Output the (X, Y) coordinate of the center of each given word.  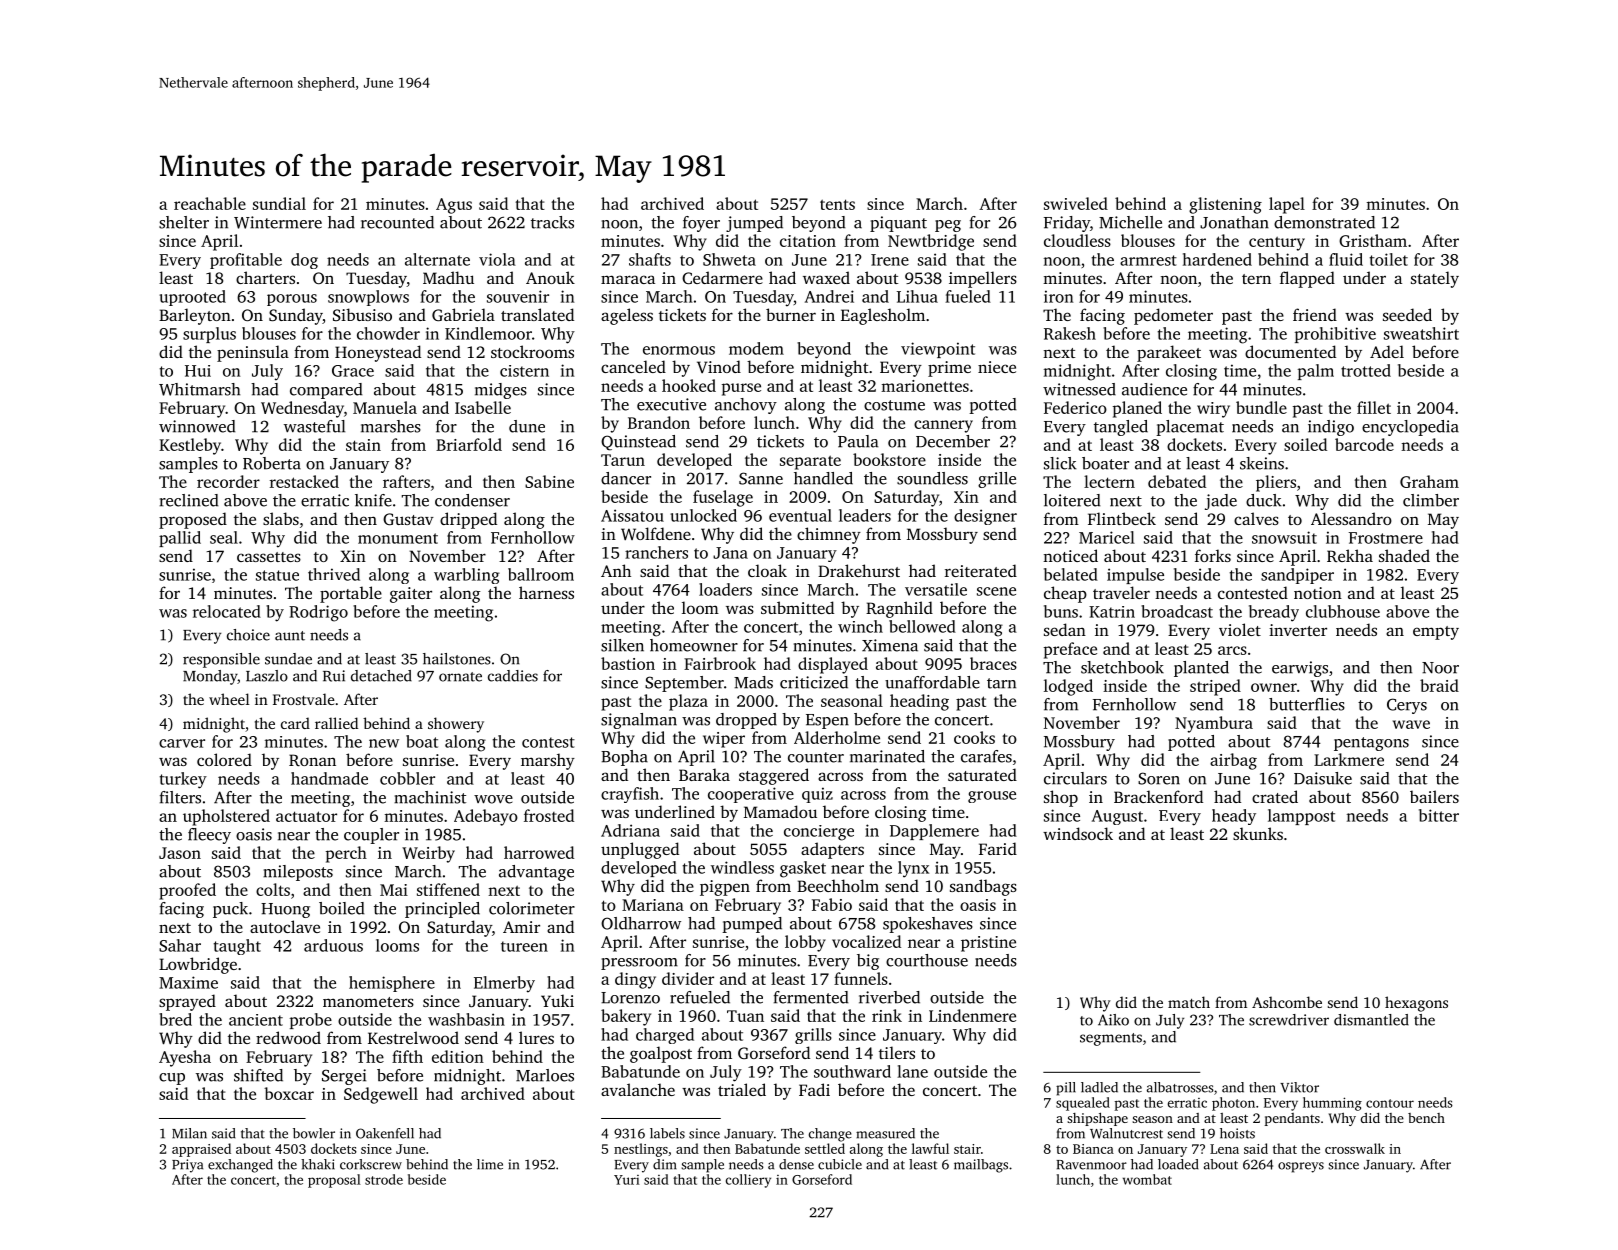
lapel (1287, 205)
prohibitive (1335, 335)
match (1189, 1002)
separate (810, 463)
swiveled (1076, 203)
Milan (189, 1133)
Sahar (180, 945)
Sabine (549, 481)
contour (1390, 1103)
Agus (454, 206)
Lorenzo (630, 998)
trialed (742, 1089)
